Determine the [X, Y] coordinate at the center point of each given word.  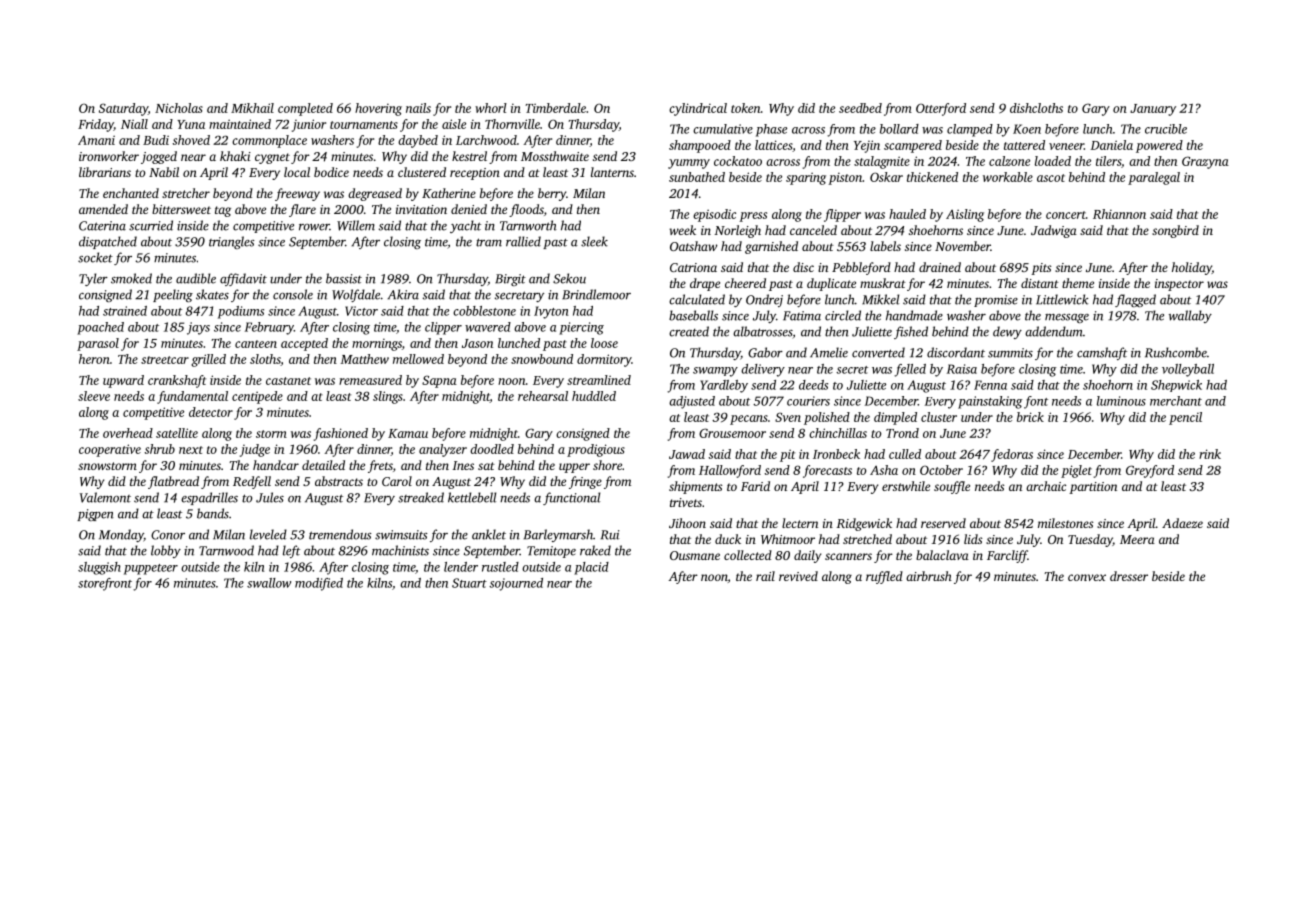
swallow [269, 583]
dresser [1129, 576]
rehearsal [543, 396]
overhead [128, 433]
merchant [1176, 401]
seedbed [860, 108]
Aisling [965, 215]
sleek [594, 241]
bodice [331, 172]
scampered [913, 146]
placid [591, 568]
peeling [173, 295]
